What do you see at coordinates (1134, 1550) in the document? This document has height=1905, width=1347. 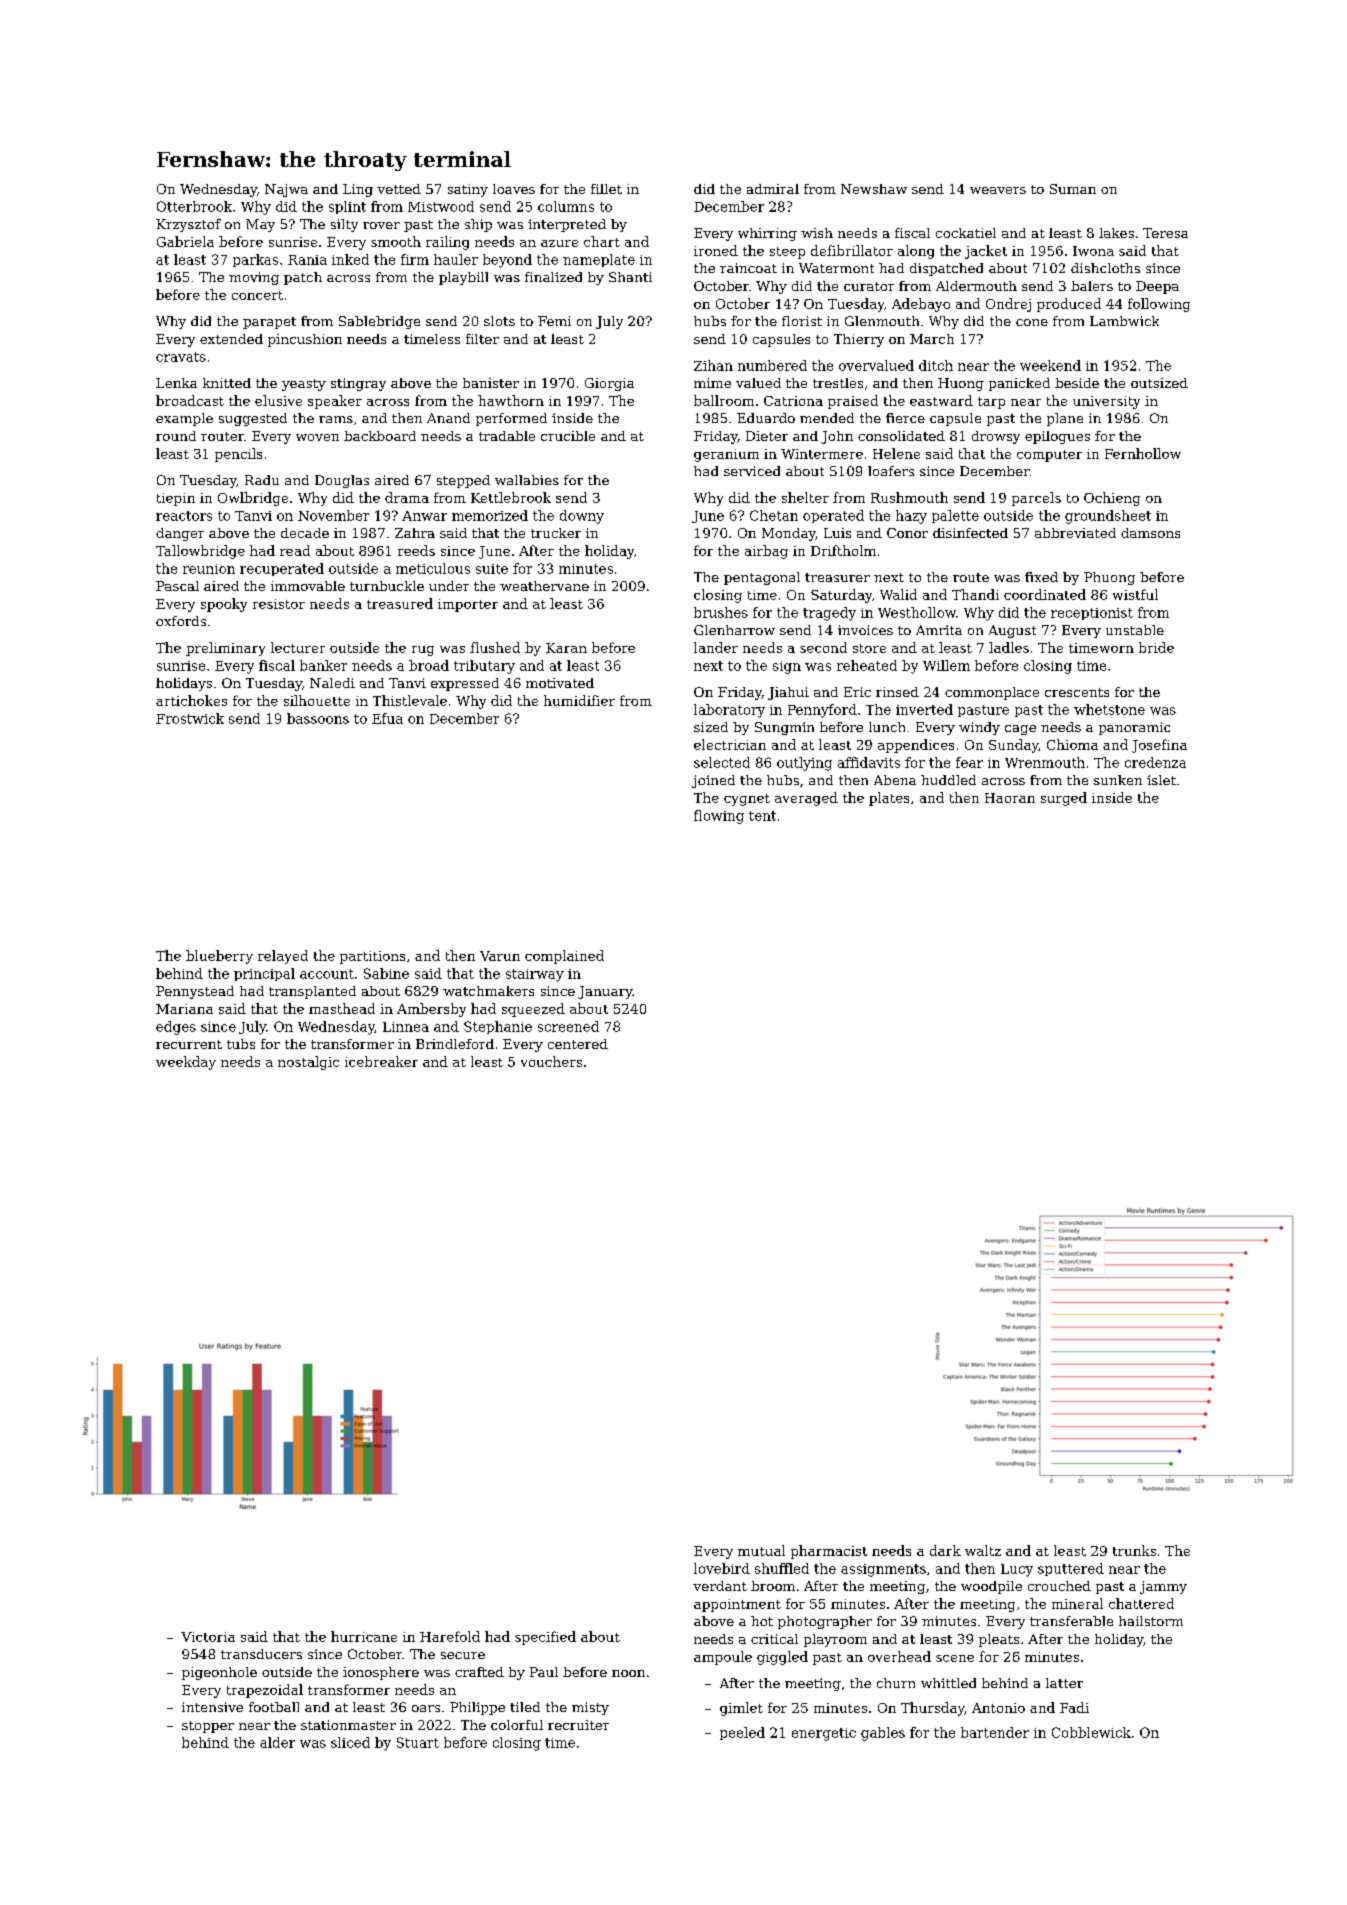 I see `trunks` at bounding box center [1134, 1550].
